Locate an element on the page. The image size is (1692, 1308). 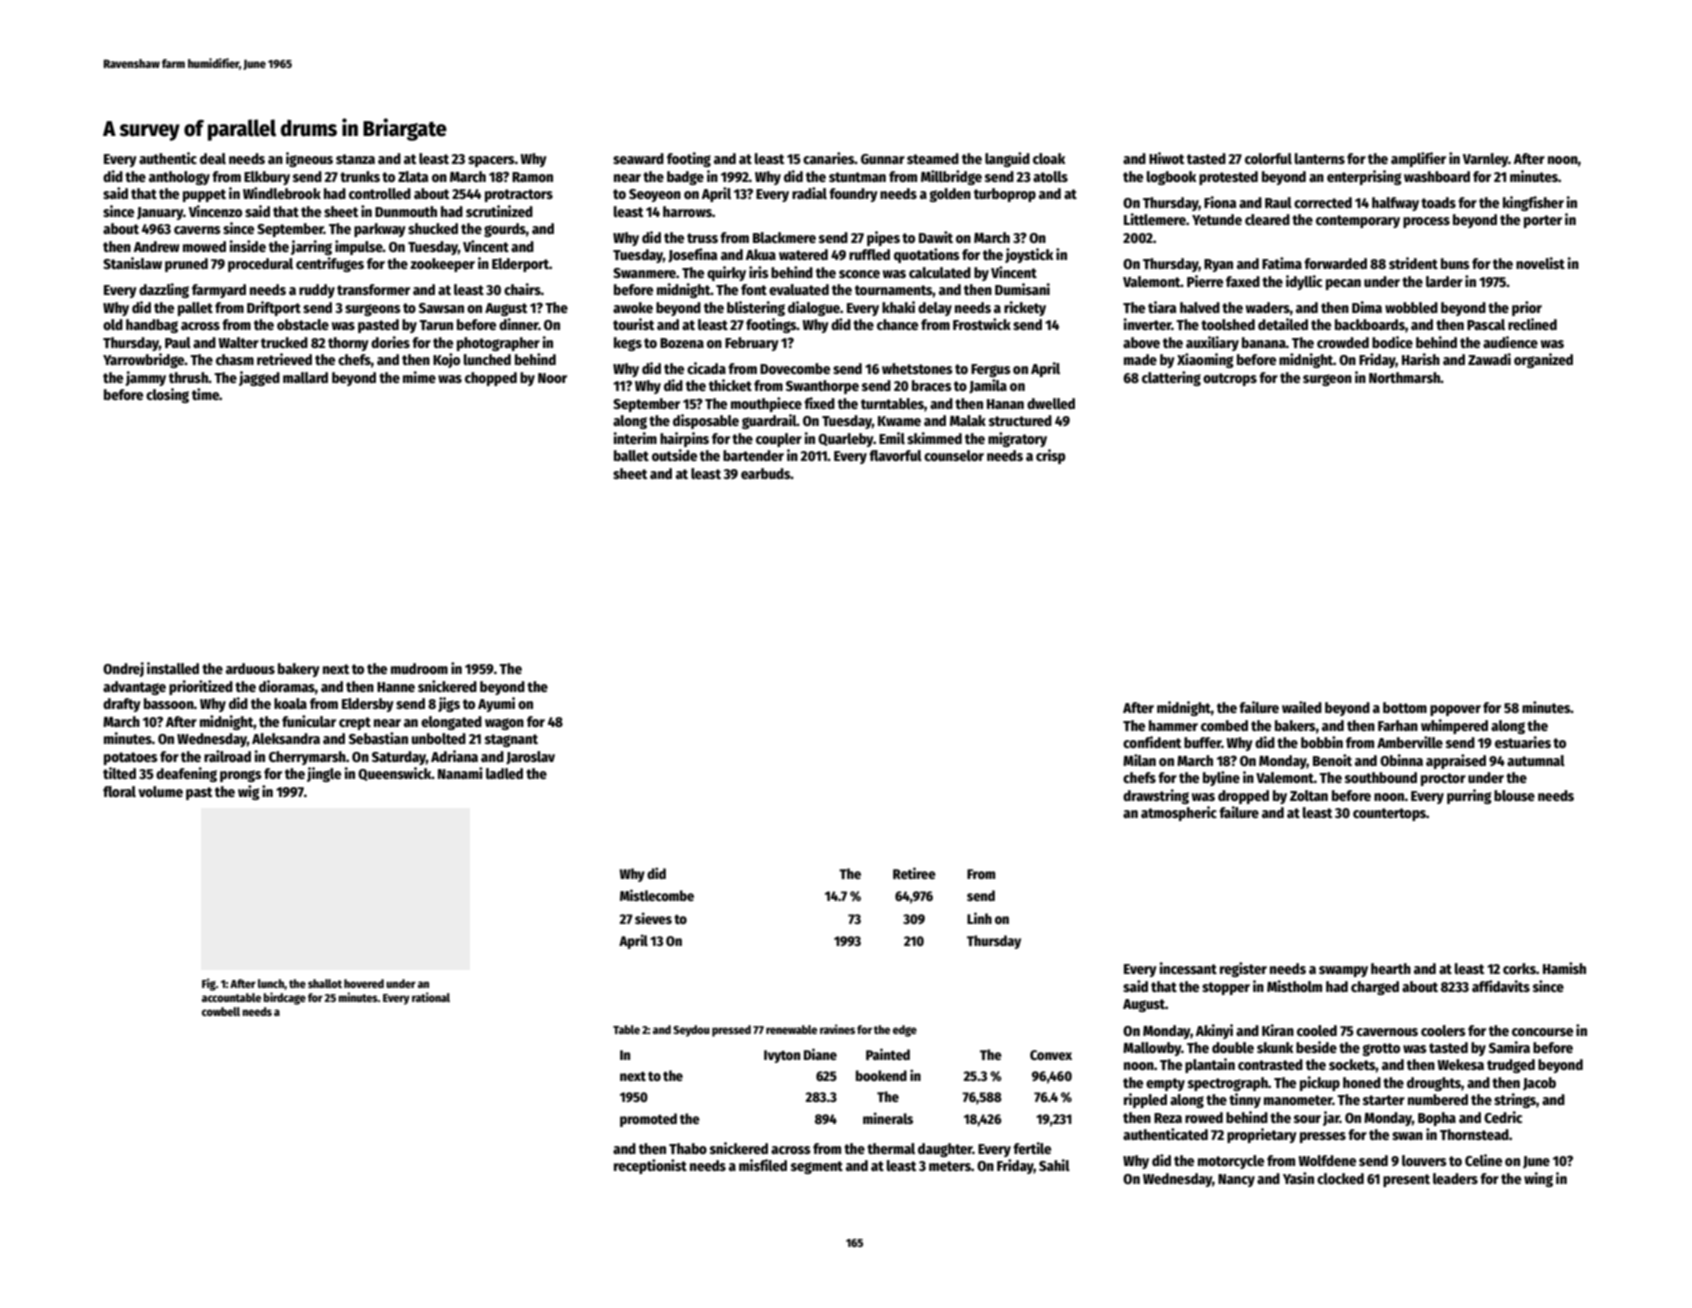
Hanne is located at coordinates (396, 687).
